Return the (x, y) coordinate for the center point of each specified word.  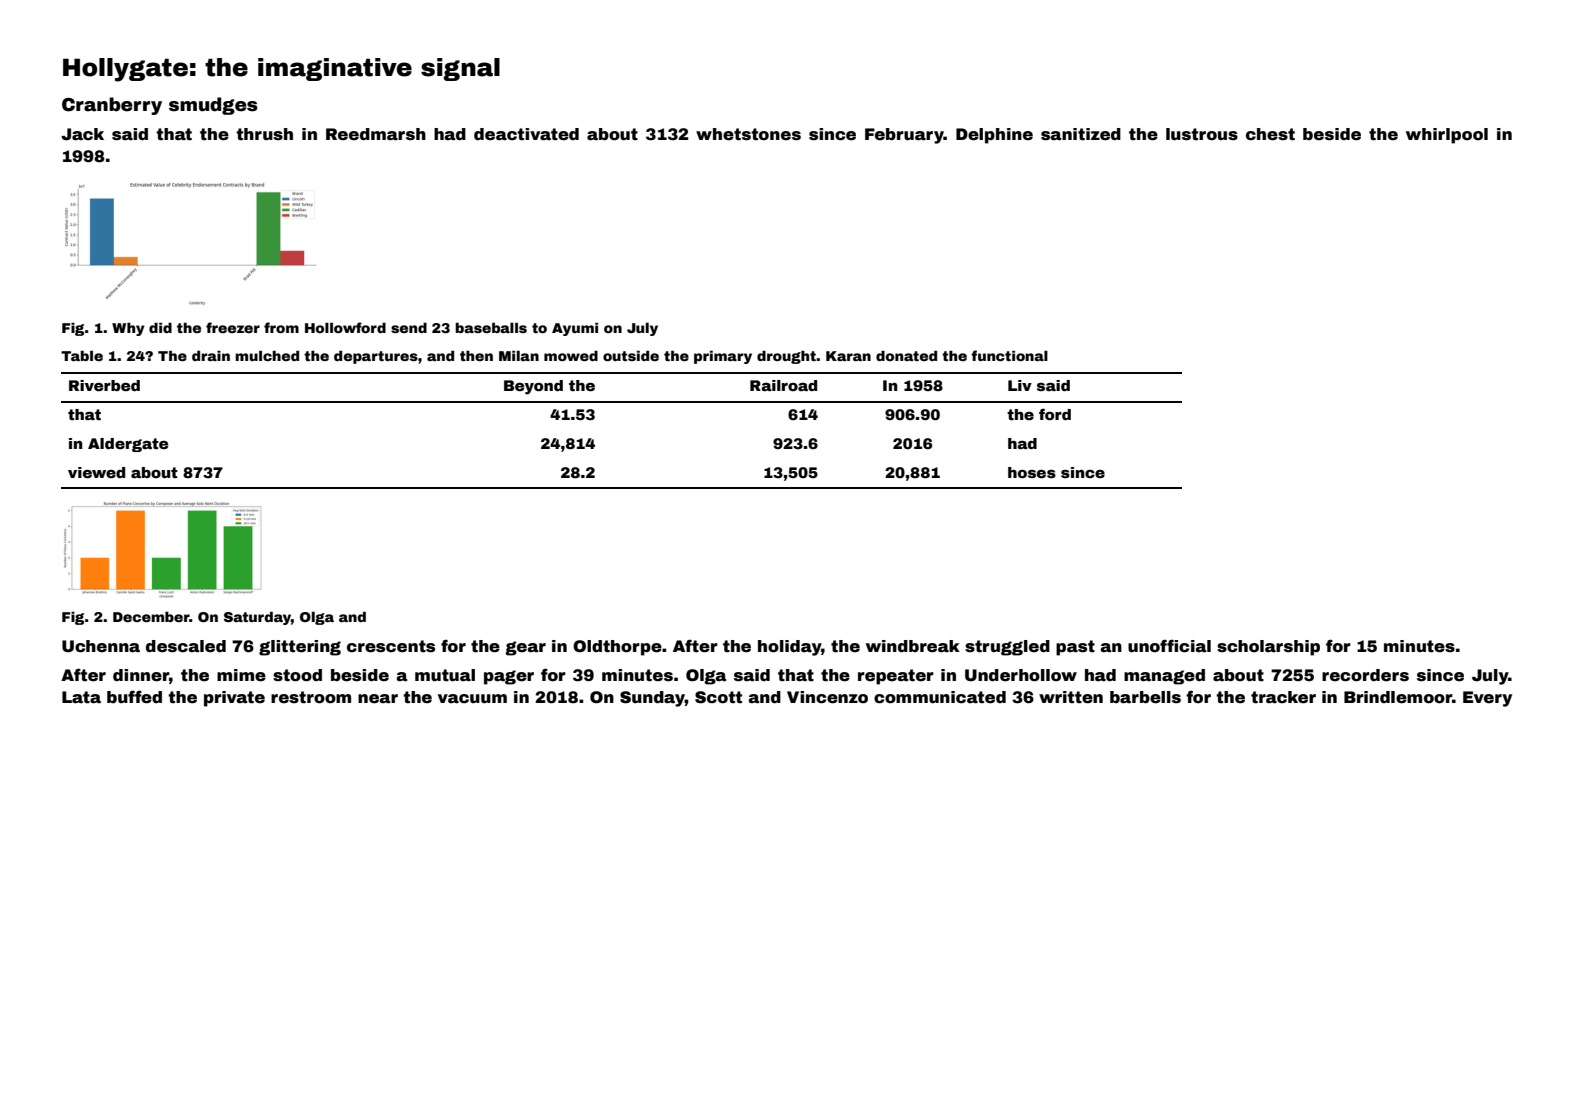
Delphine (994, 136)
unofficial (1169, 646)
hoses (1032, 472)
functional (1009, 355)
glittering (300, 648)
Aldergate (128, 445)
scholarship (1268, 648)
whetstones (748, 134)
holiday (789, 648)
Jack (82, 134)
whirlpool (1447, 136)
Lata (81, 697)
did (160, 327)
